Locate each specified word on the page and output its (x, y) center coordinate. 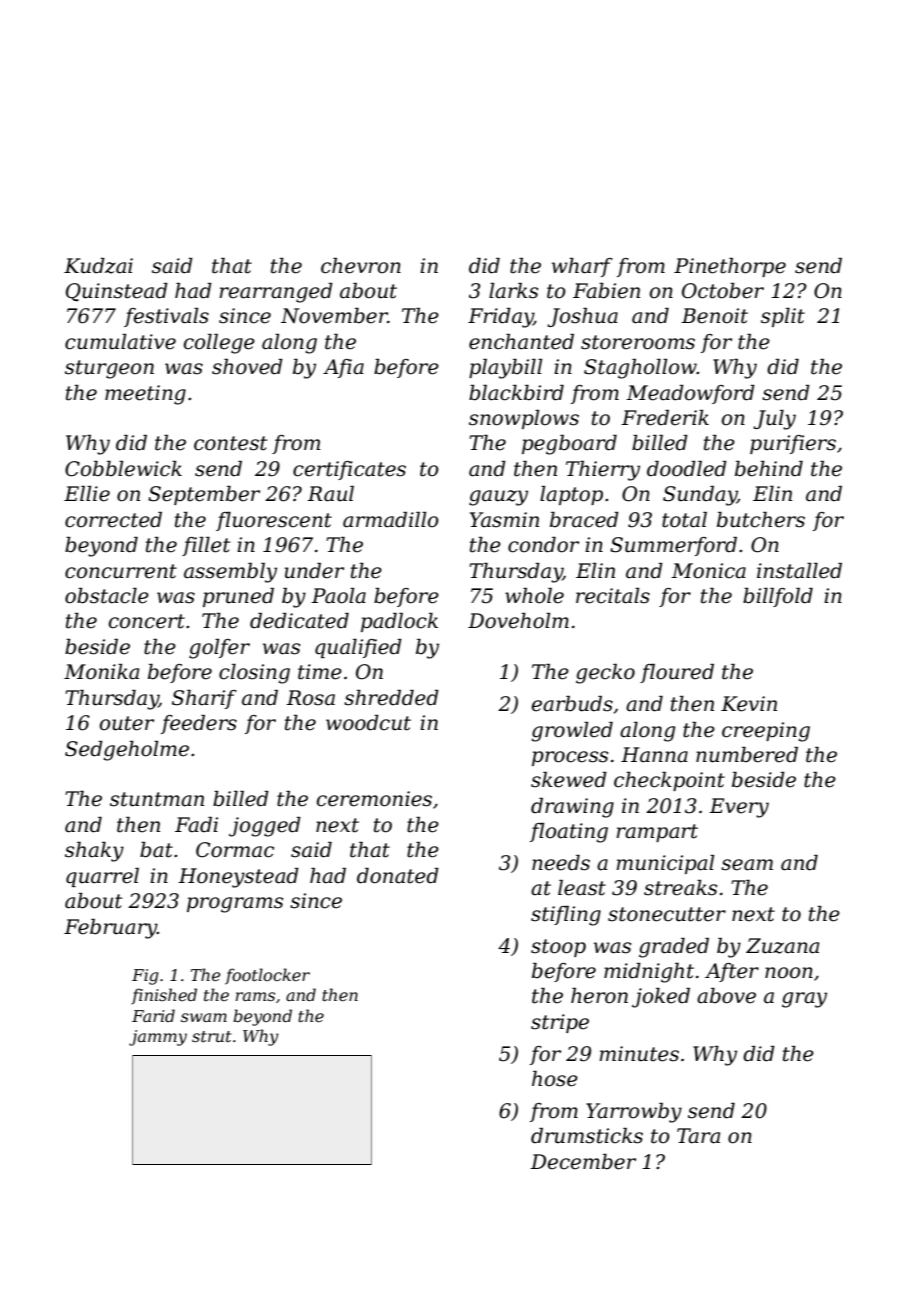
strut (211, 1036)
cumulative (120, 342)
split (783, 317)
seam (747, 865)
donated (398, 876)
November (334, 316)
